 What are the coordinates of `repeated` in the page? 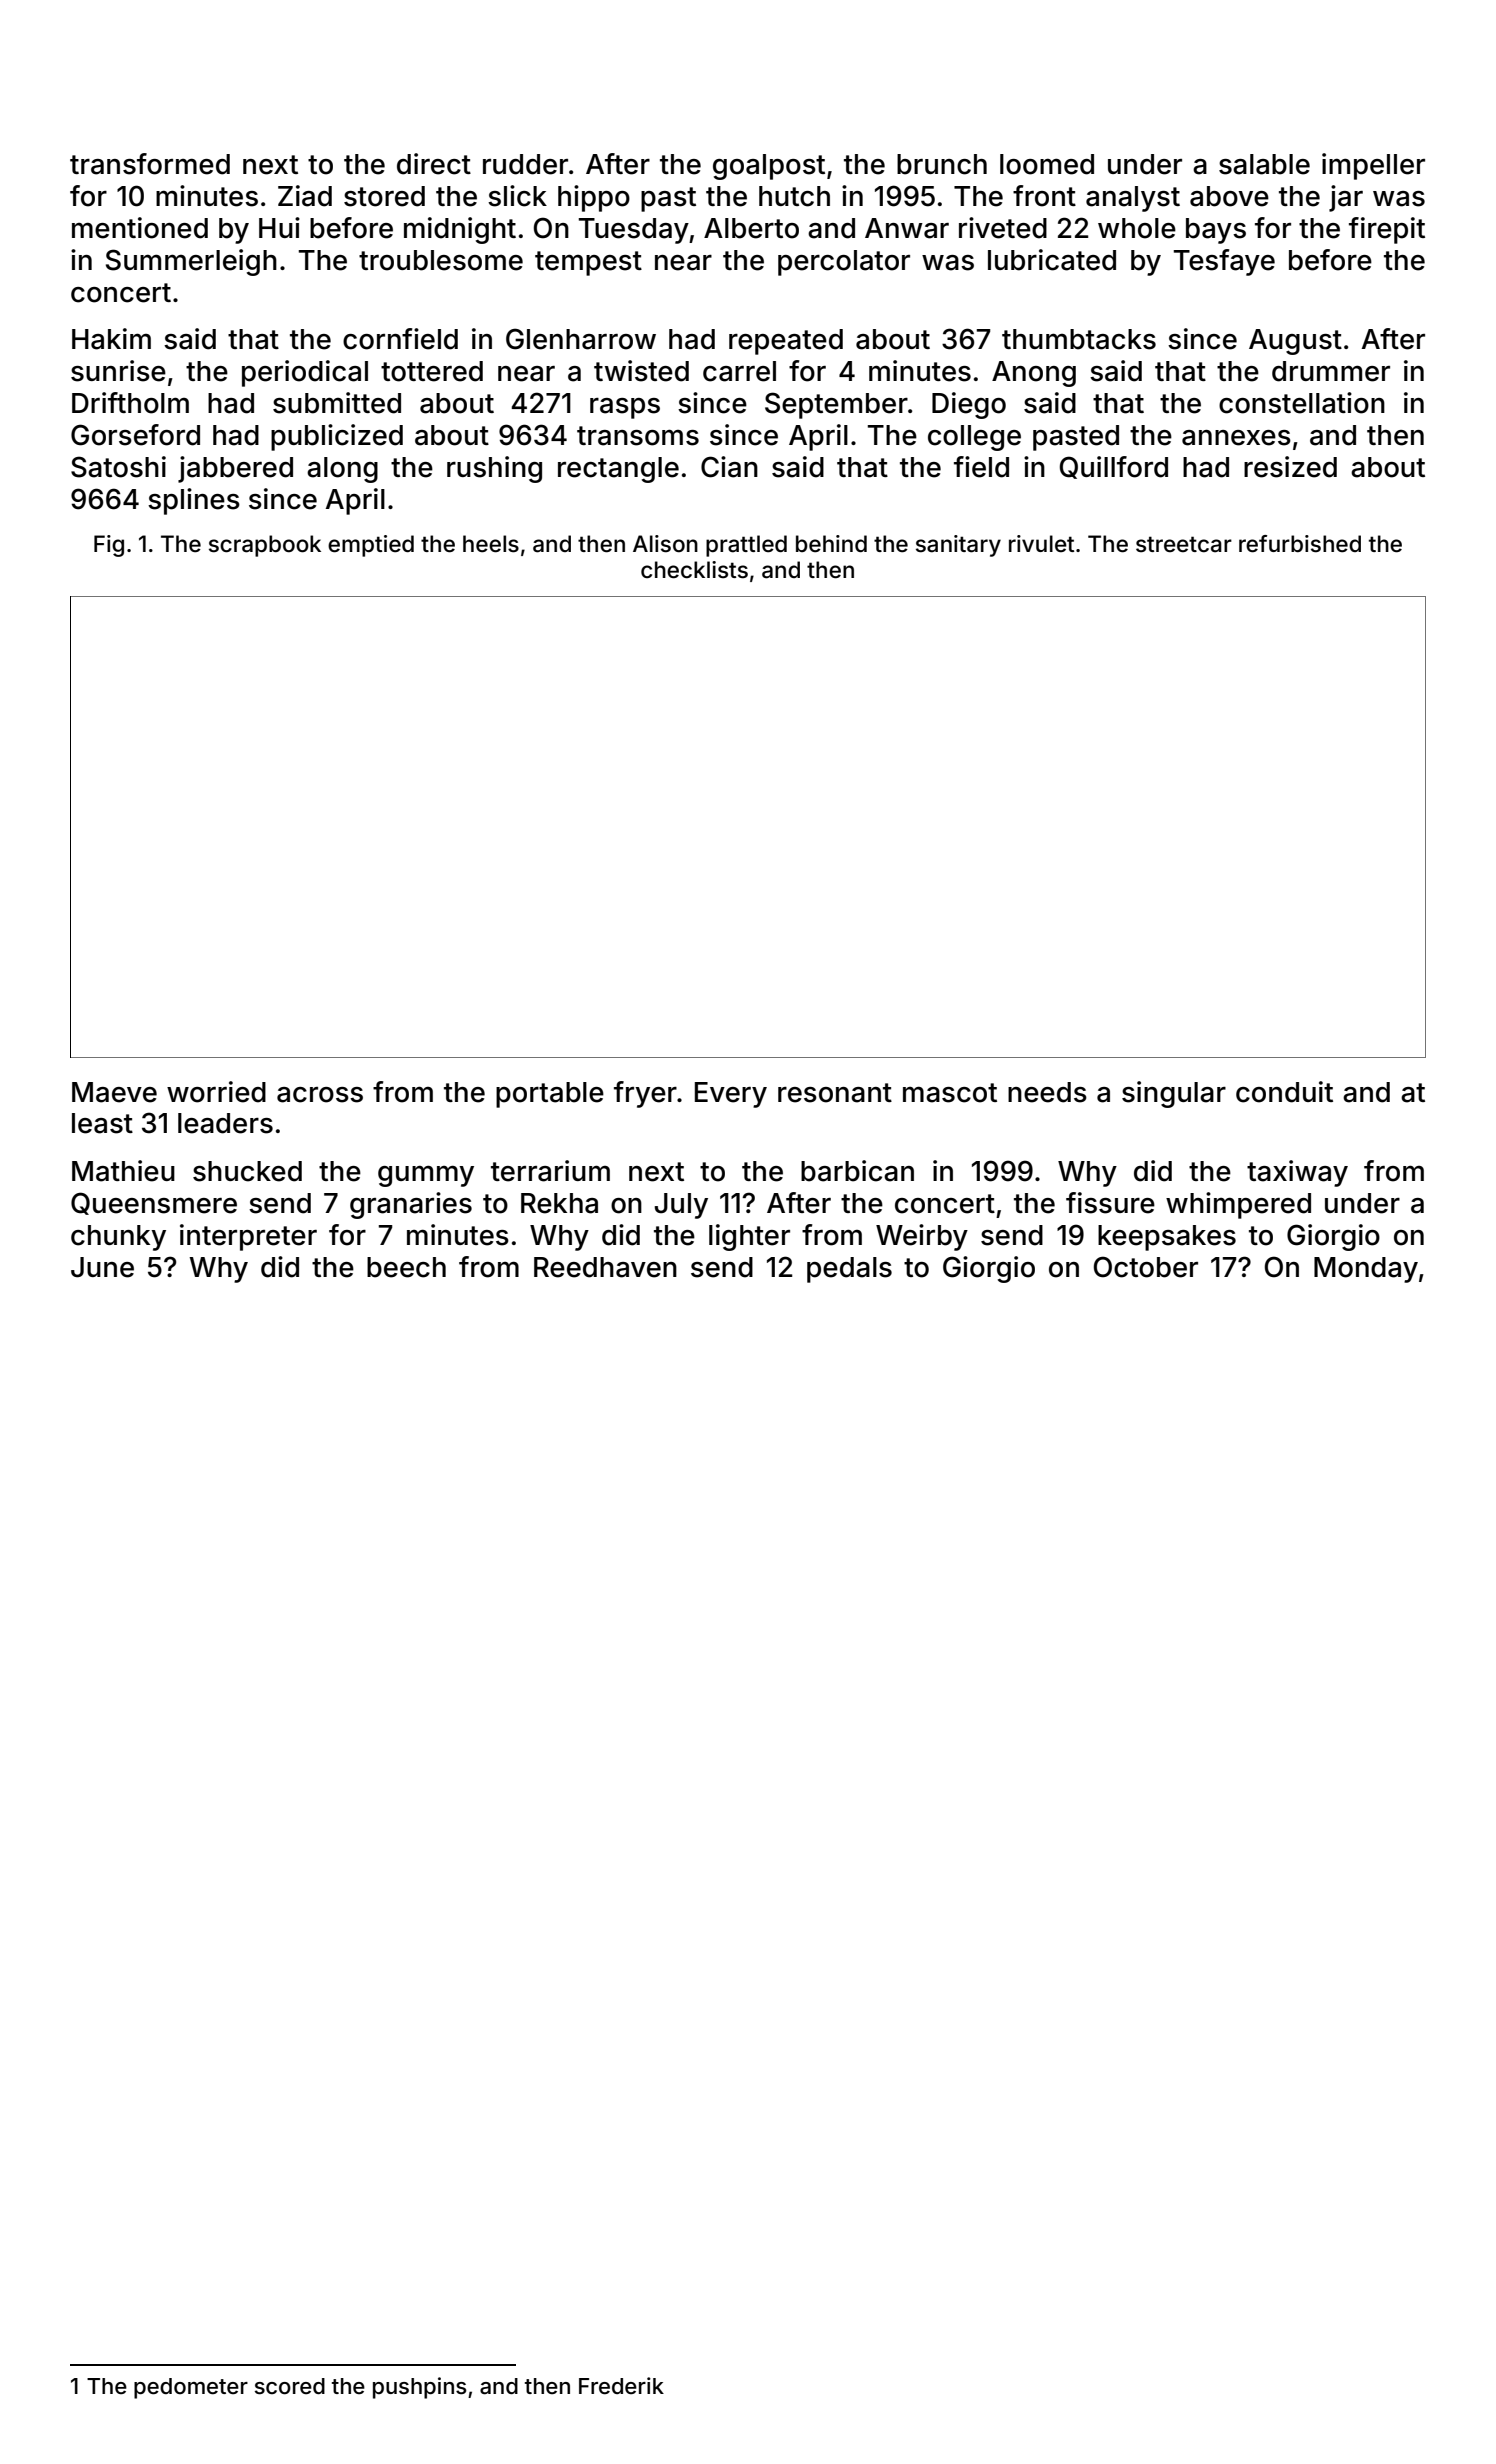 It's located at (786, 342).
